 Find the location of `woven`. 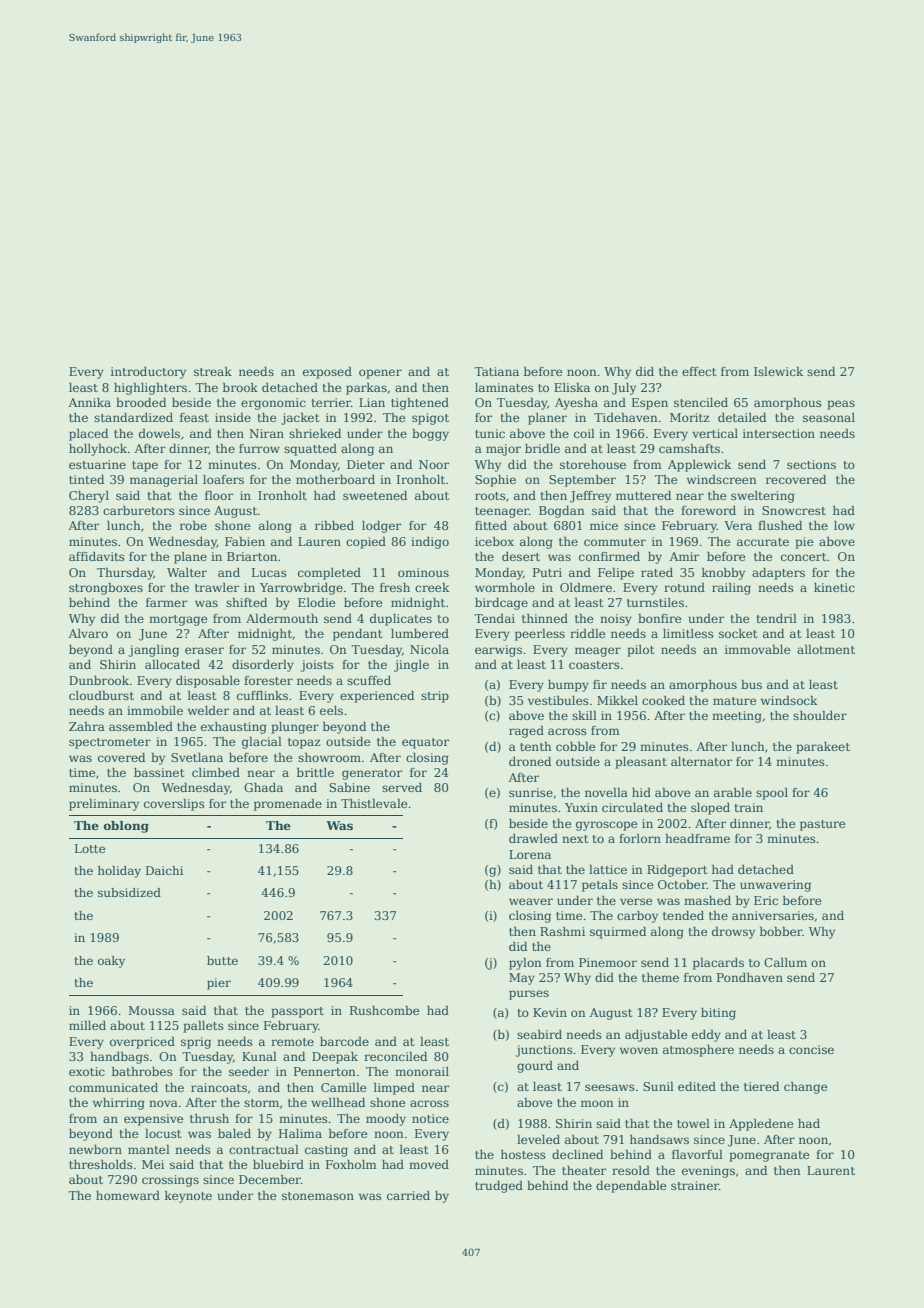

woven is located at coordinates (639, 1050).
